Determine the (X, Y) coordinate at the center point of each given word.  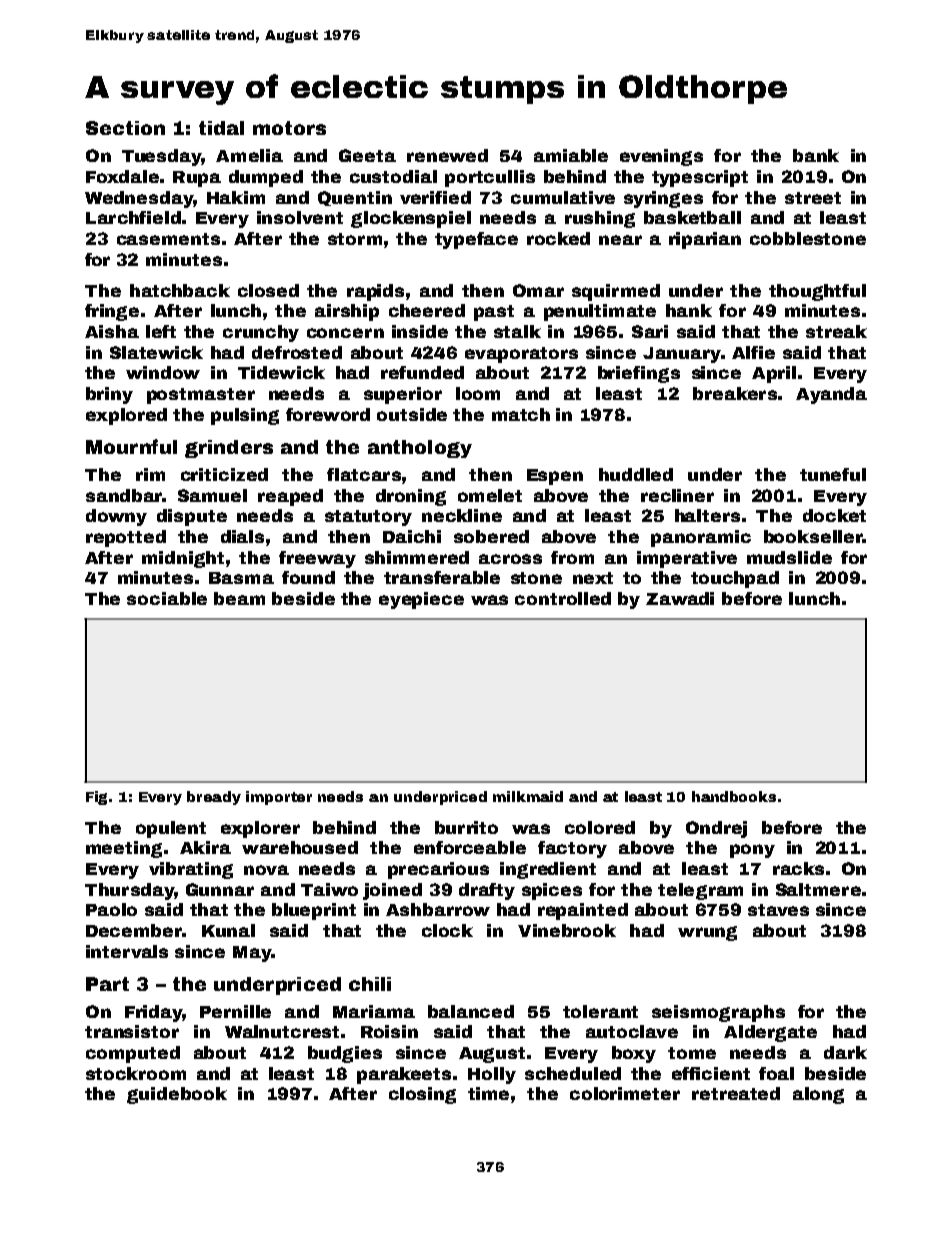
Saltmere (818, 889)
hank (689, 310)
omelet (490, 495)
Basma (241, 578)
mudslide (789, 557)
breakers (735, 393)
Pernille (235, 1011)
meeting (124, 849)
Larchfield (133, 217)
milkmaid (528, 796)
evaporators (521, 355)
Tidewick (281, 372)
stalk (517, 331)
